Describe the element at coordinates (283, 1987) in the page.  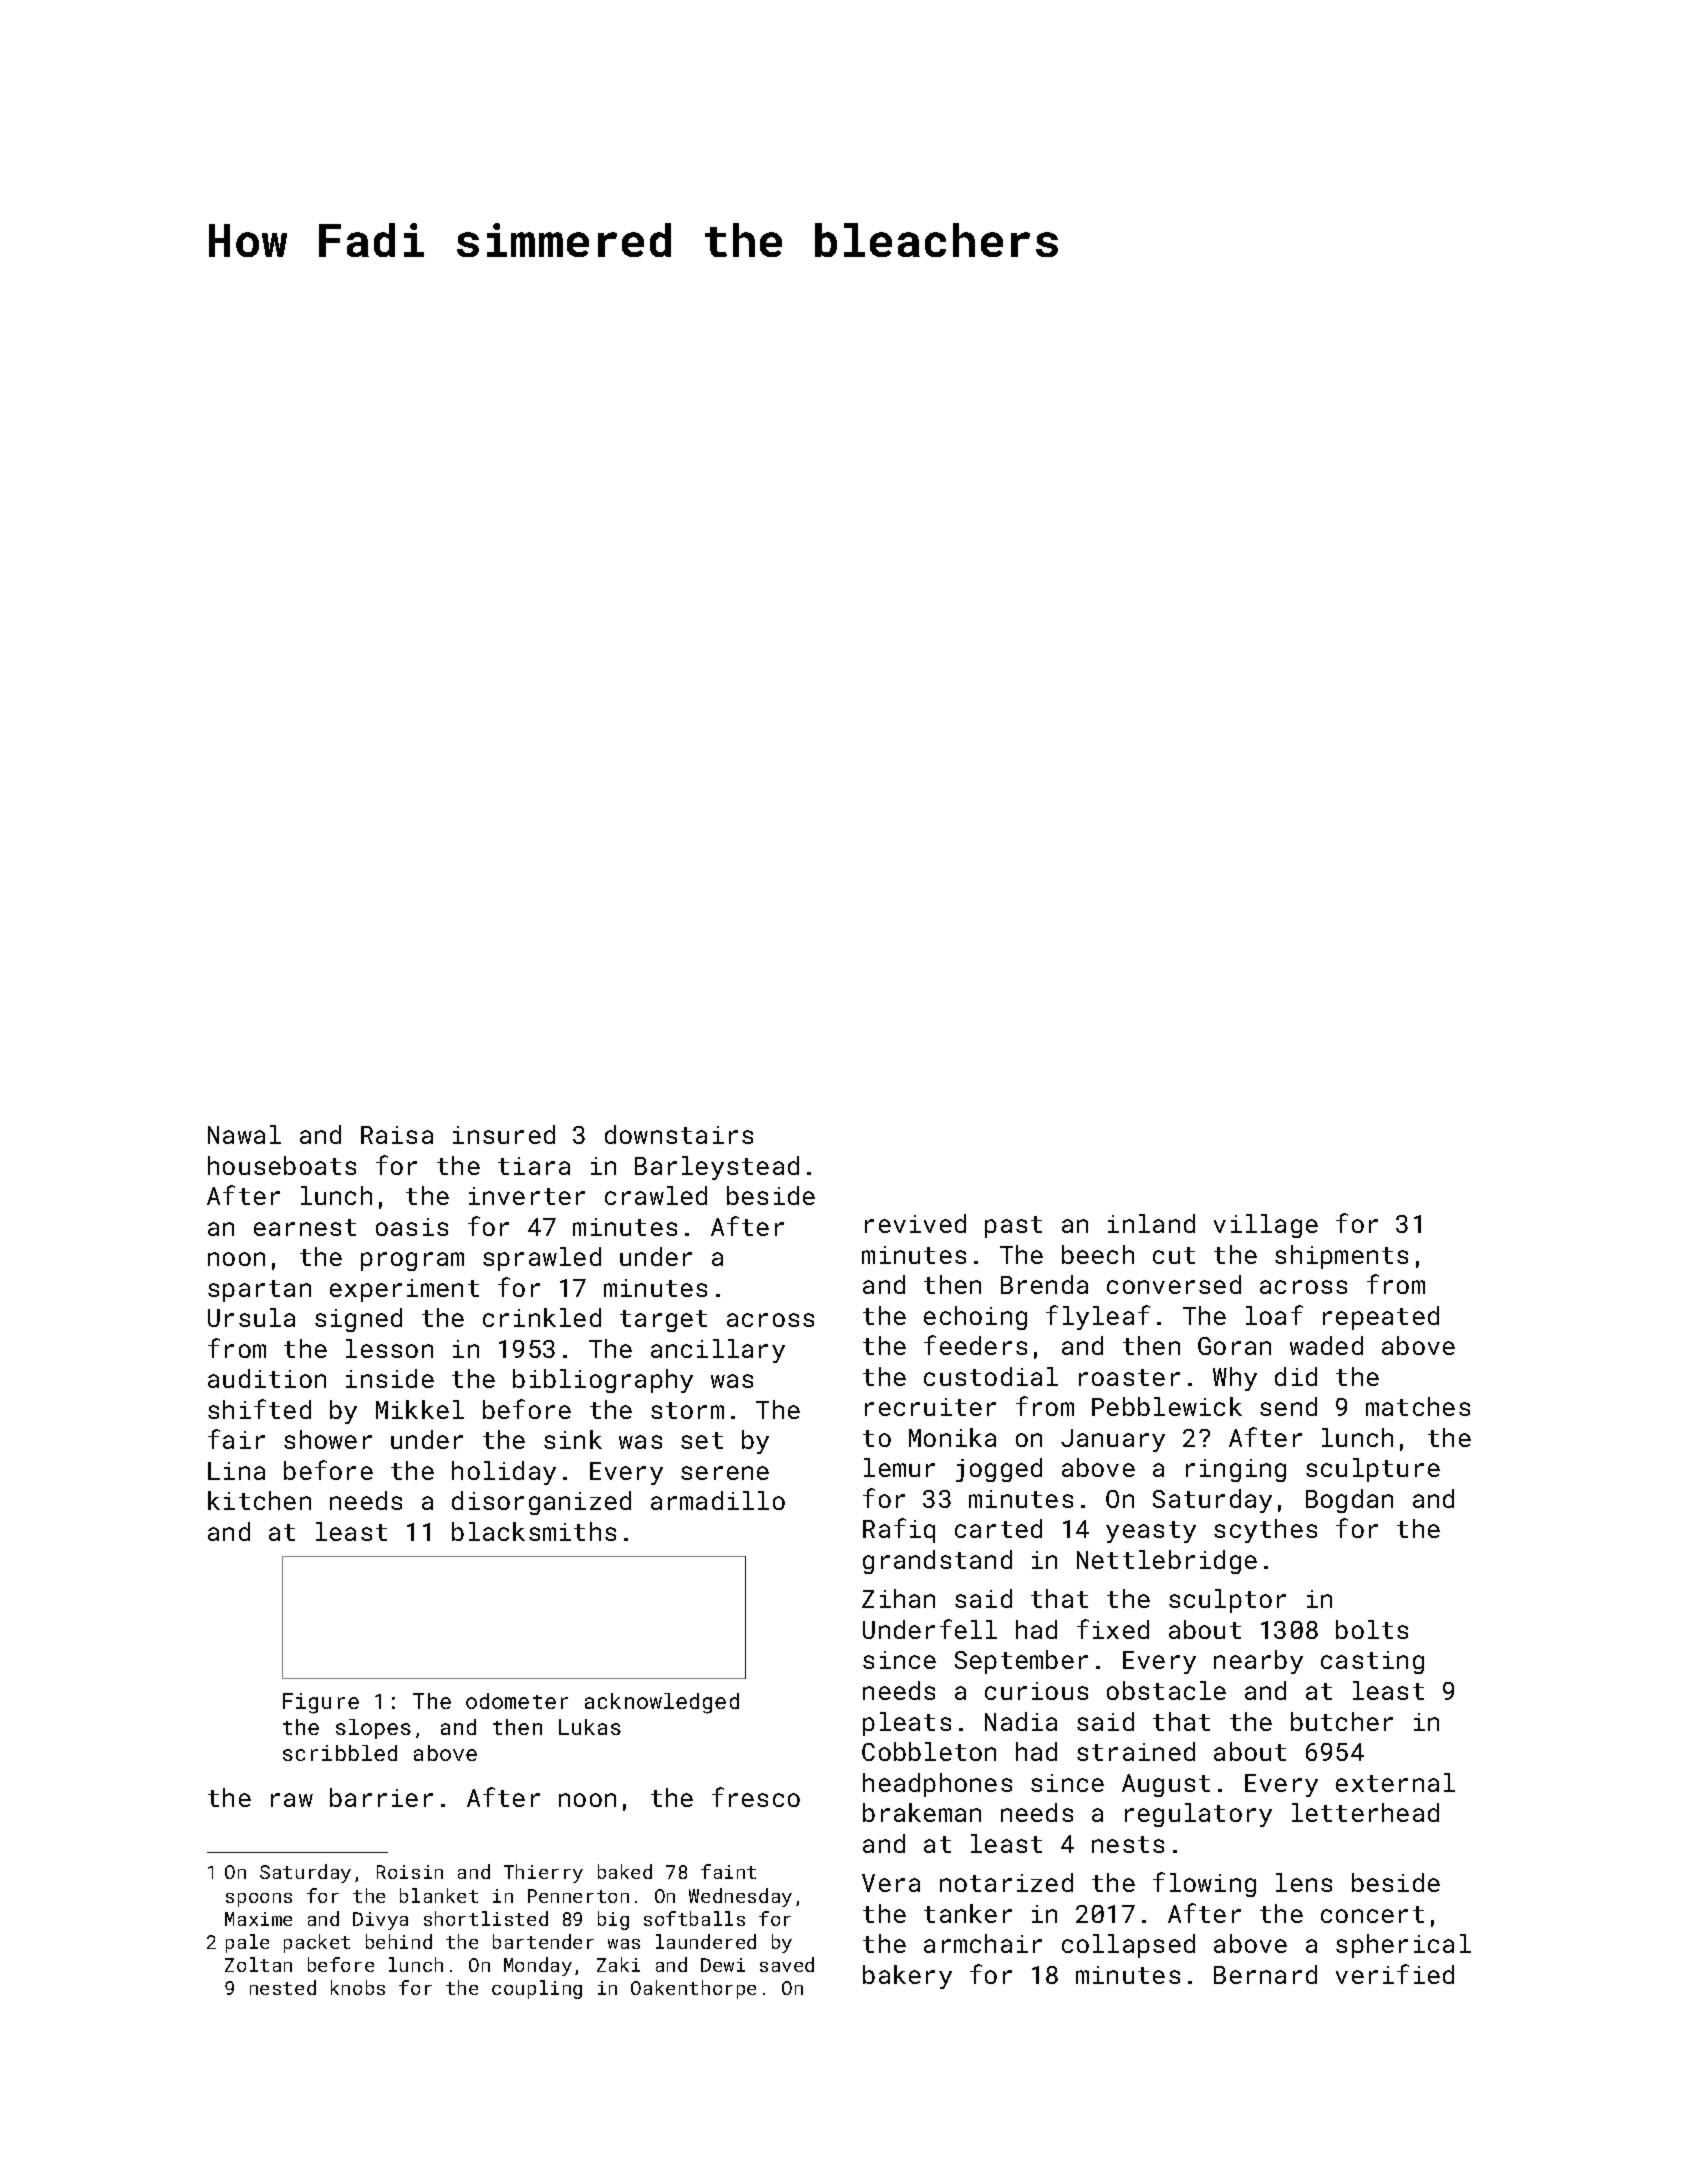
I see `nested` at that location.
